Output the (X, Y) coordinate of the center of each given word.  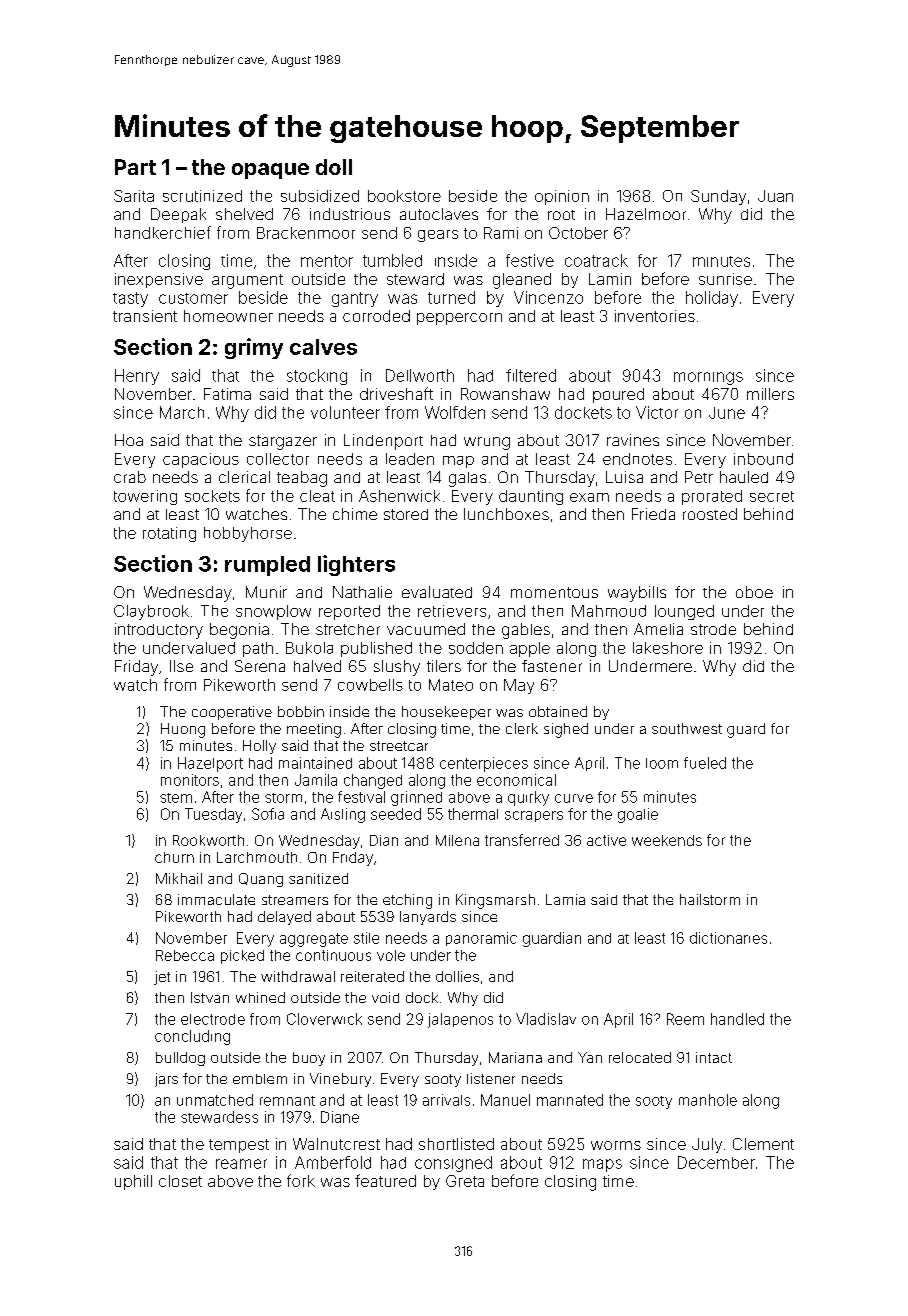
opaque (270, 171)
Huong (183, 730)
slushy (397, 668)
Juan (775, 196)
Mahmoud (609, 611)
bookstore (404, 196)
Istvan (210, 997)
